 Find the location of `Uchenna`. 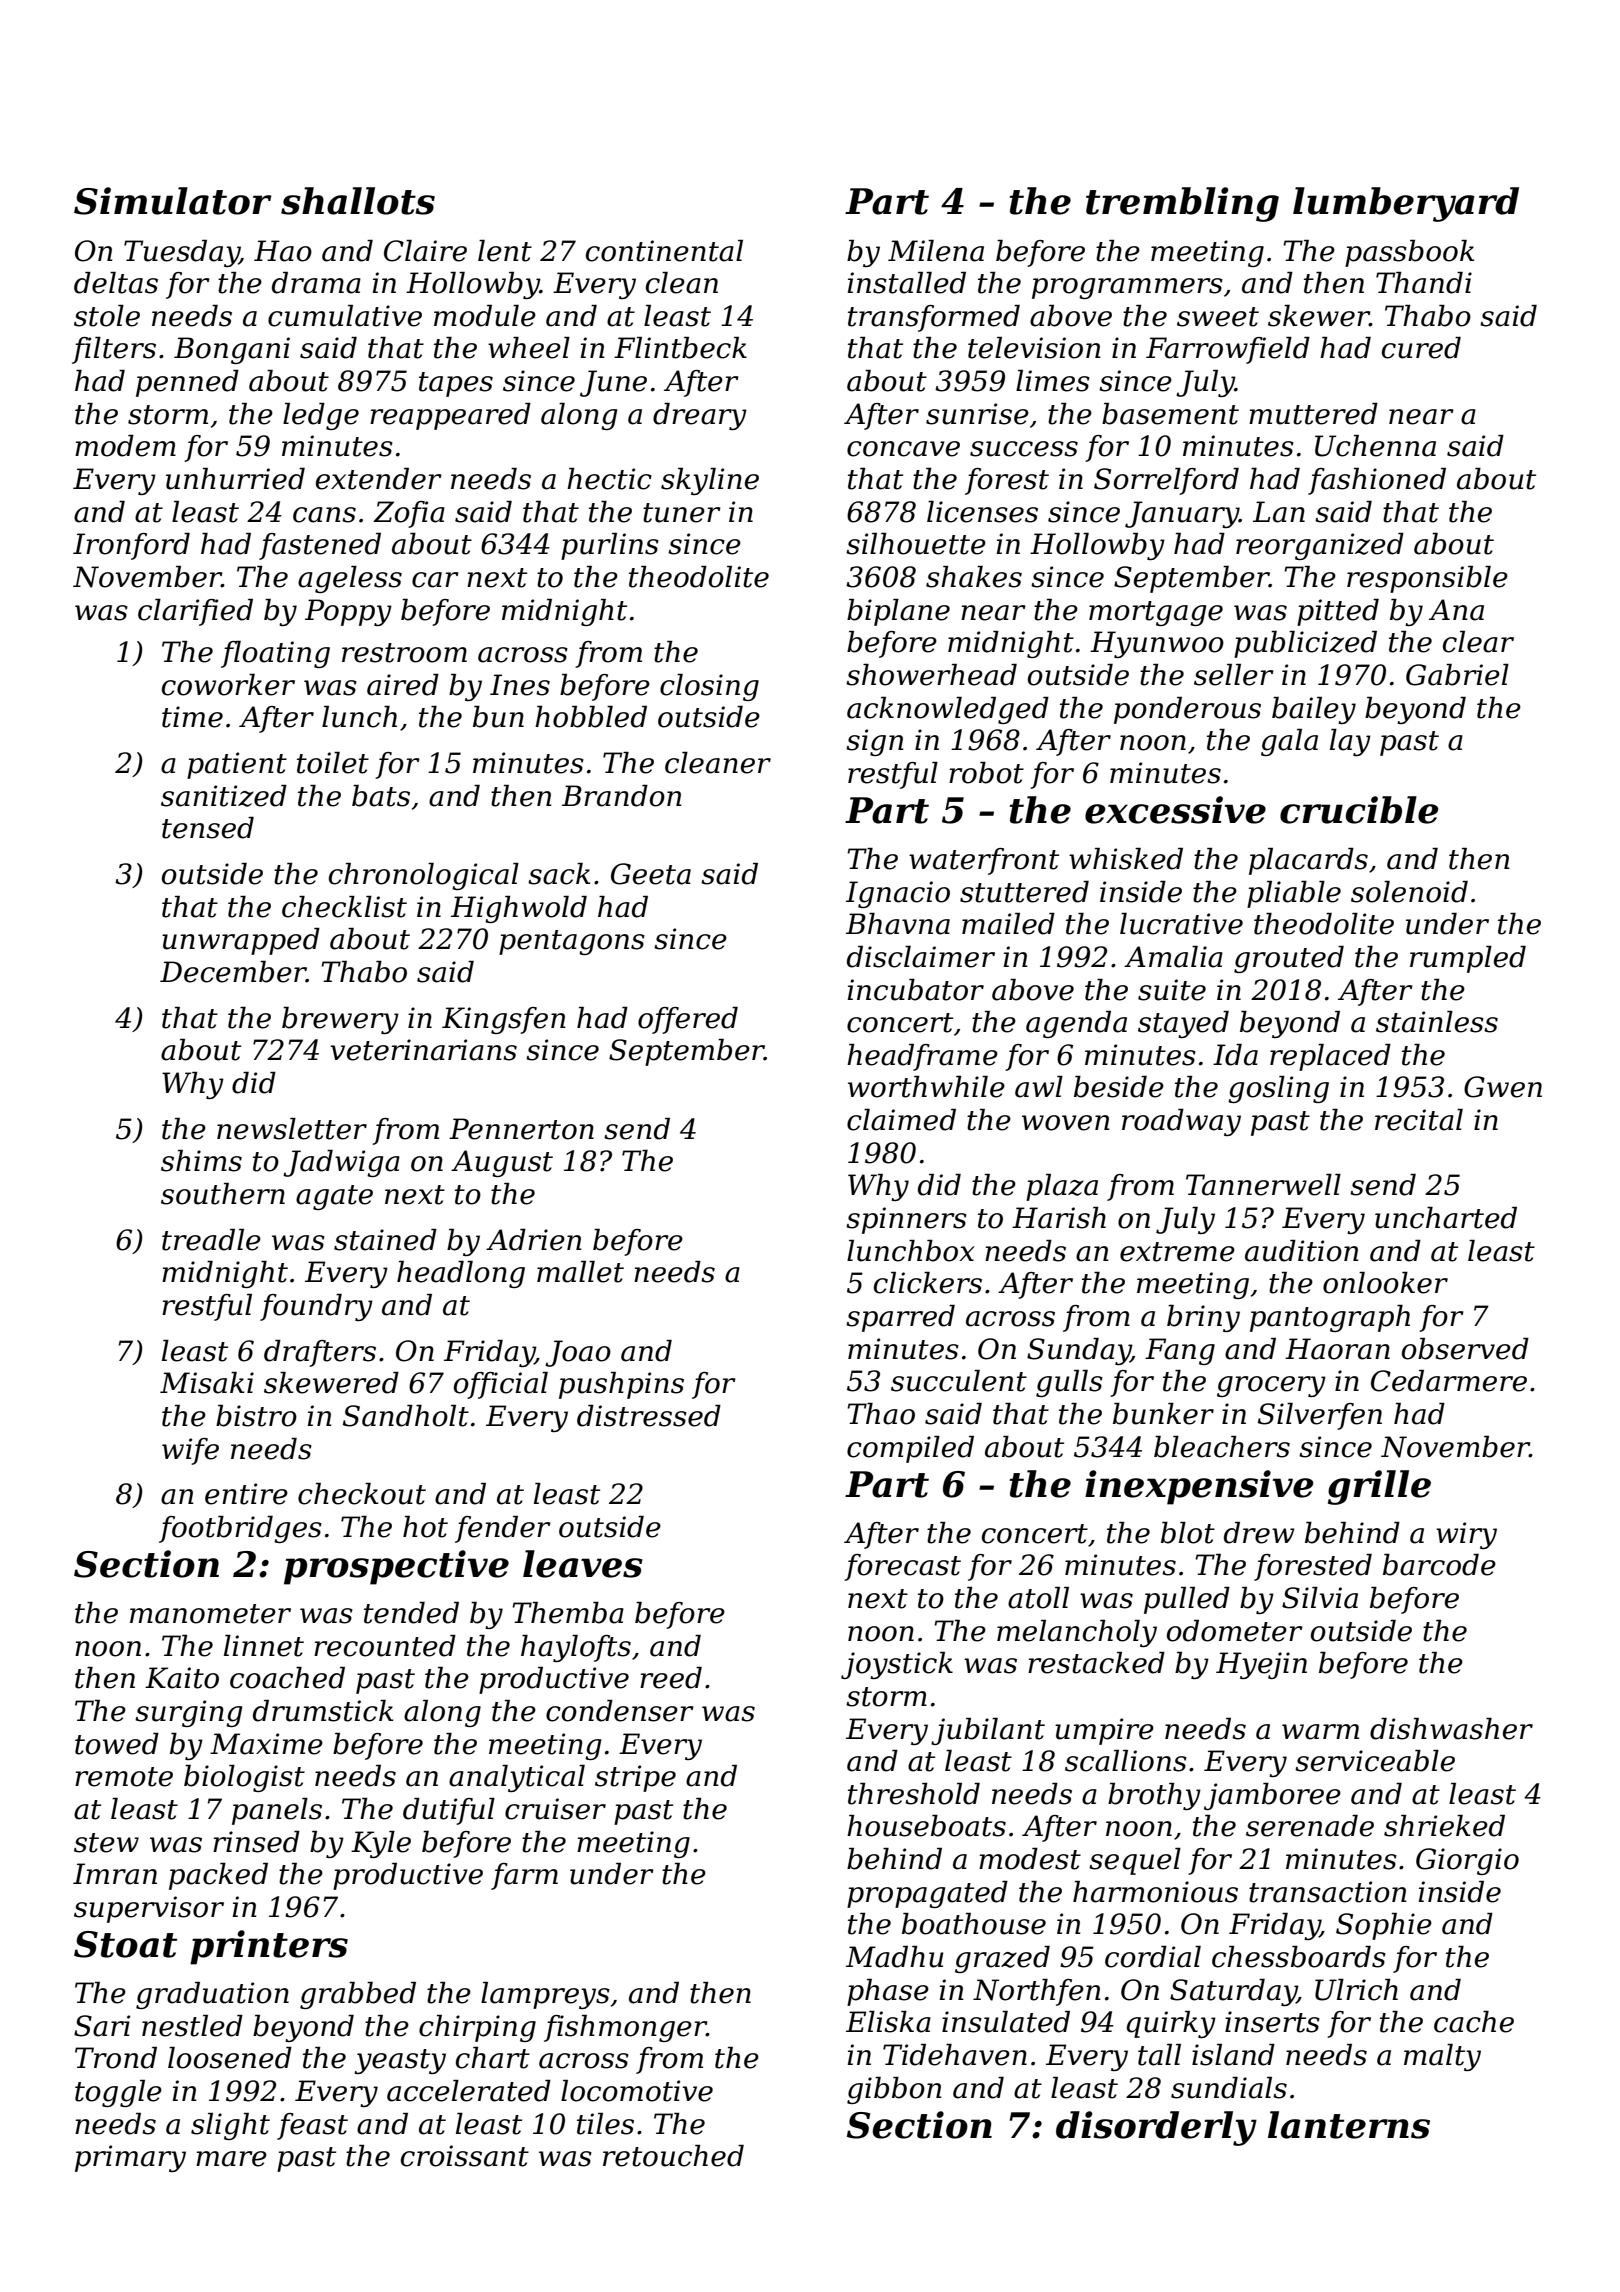

Uchenna is located at coordinates (1375, 446).
